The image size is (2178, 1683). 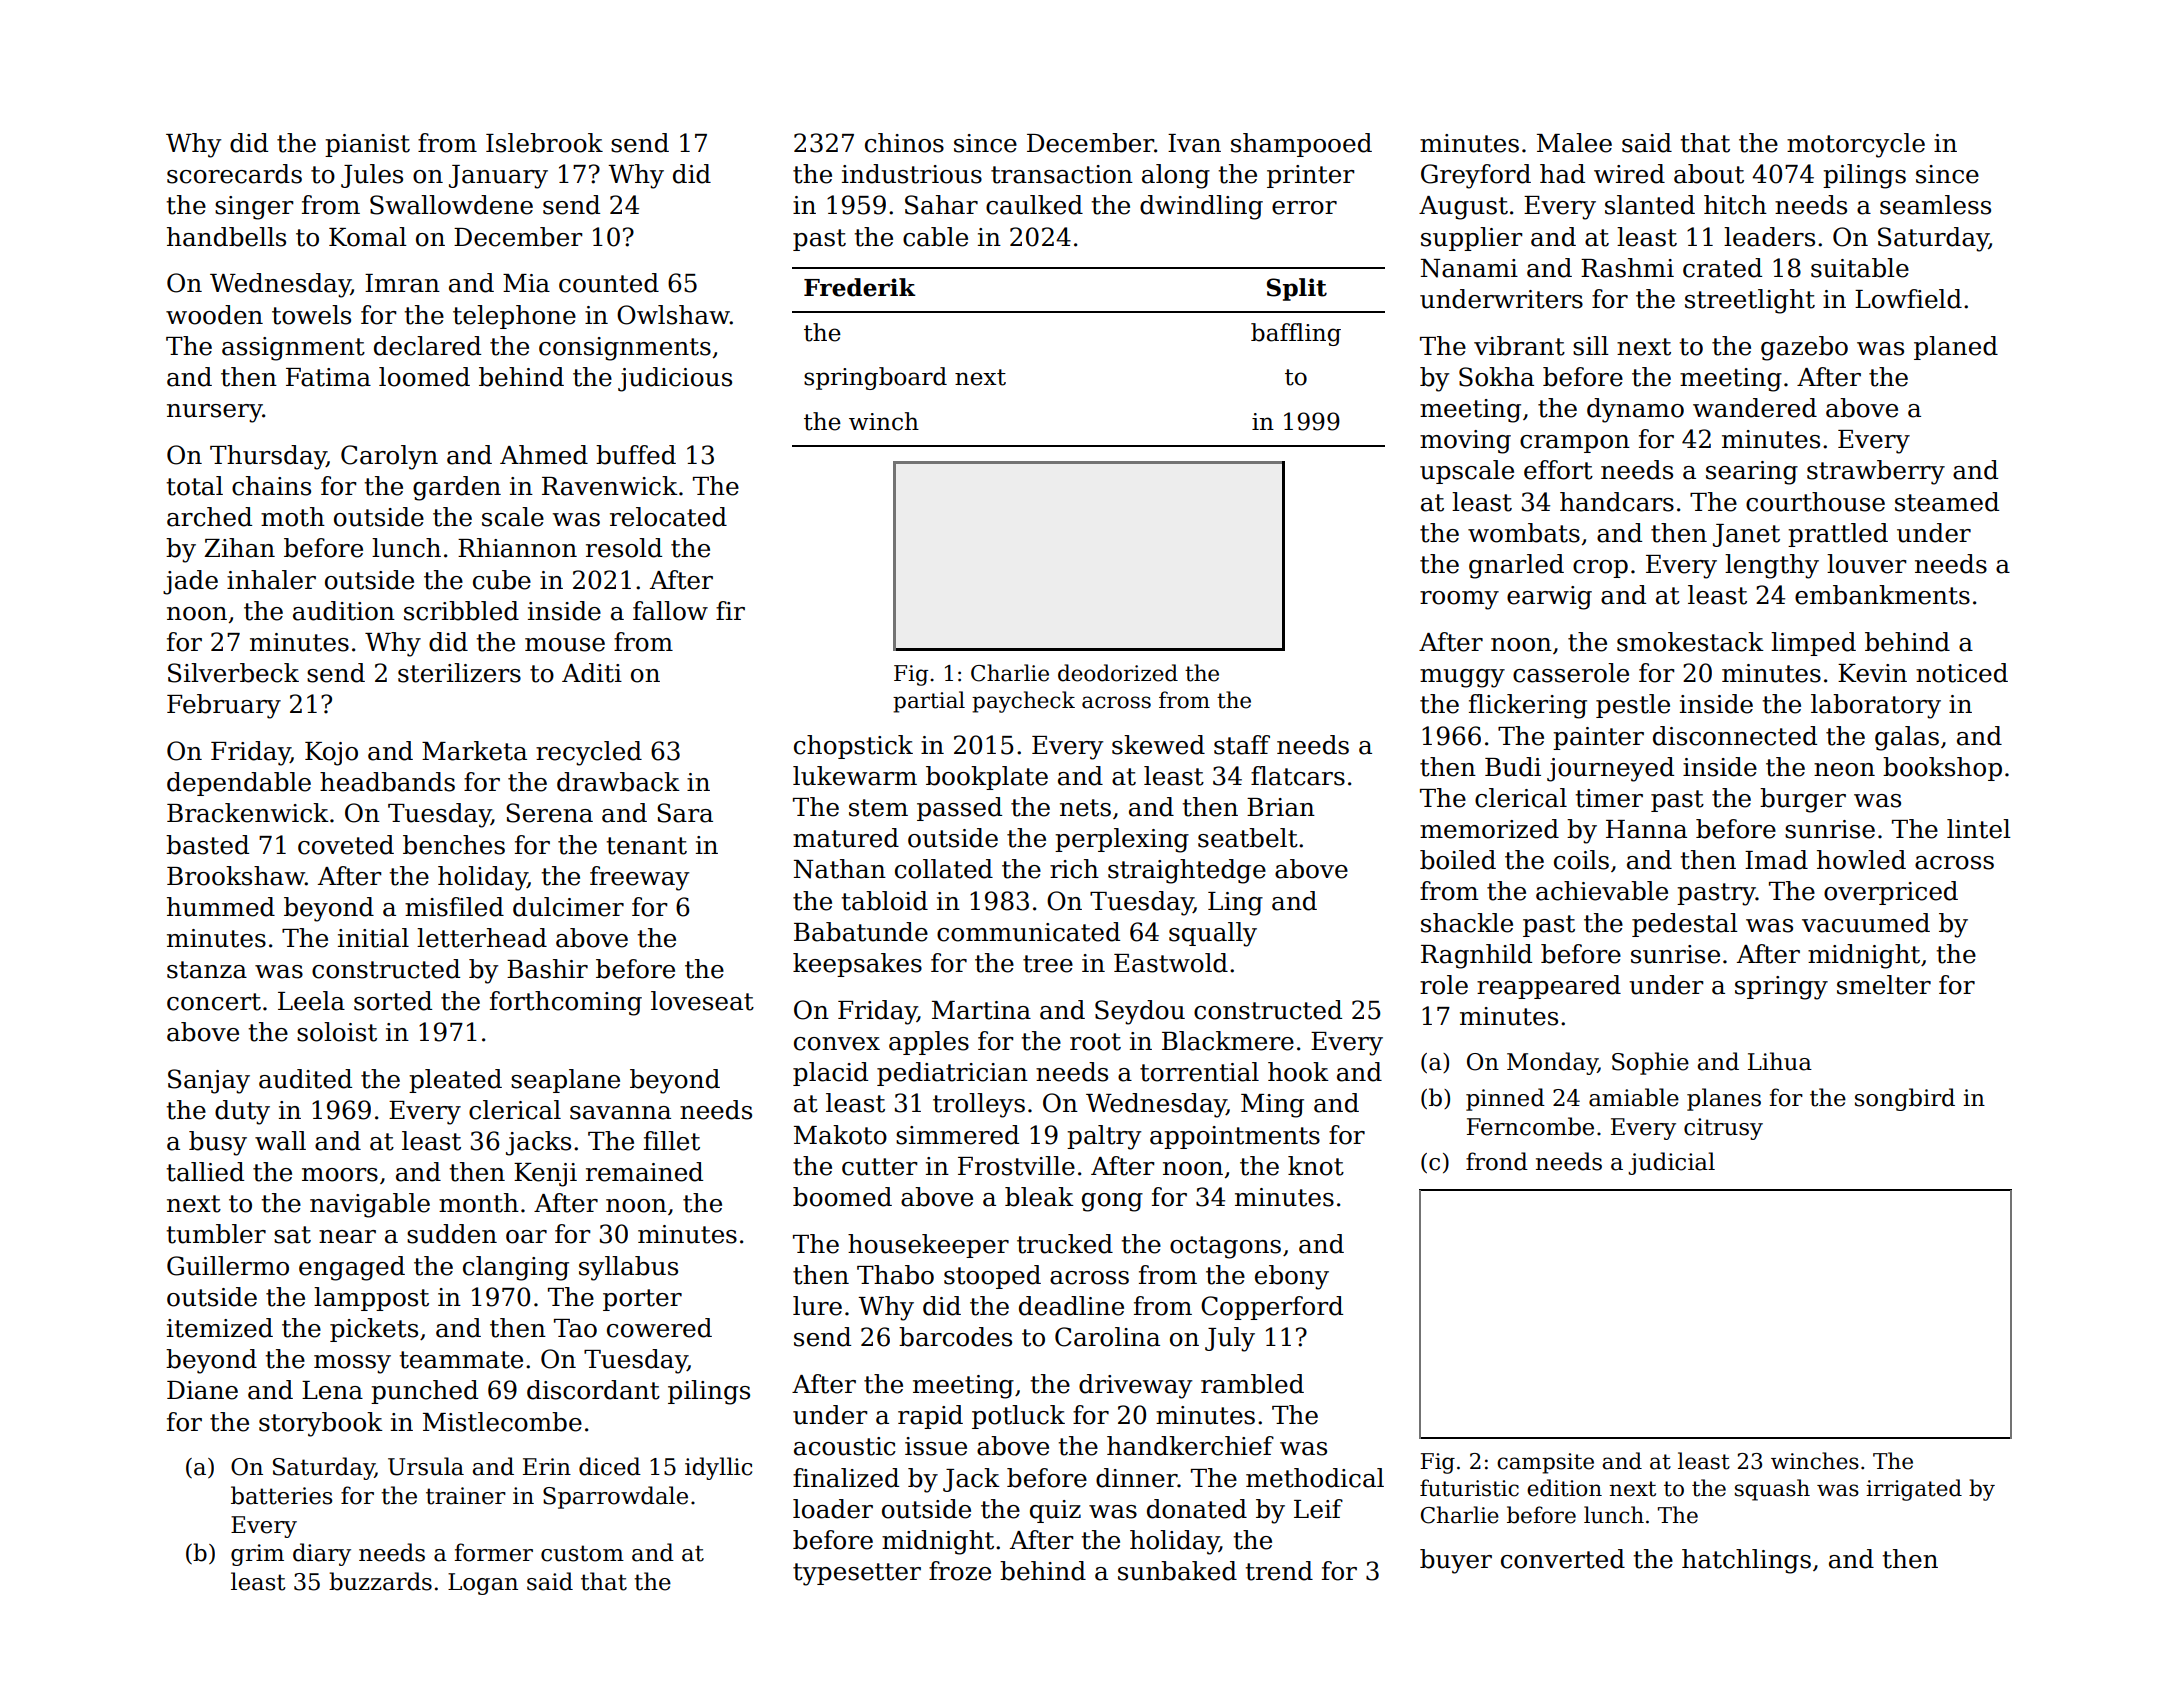 I want to click on motorcycle, so click(x=1856, y=145).
